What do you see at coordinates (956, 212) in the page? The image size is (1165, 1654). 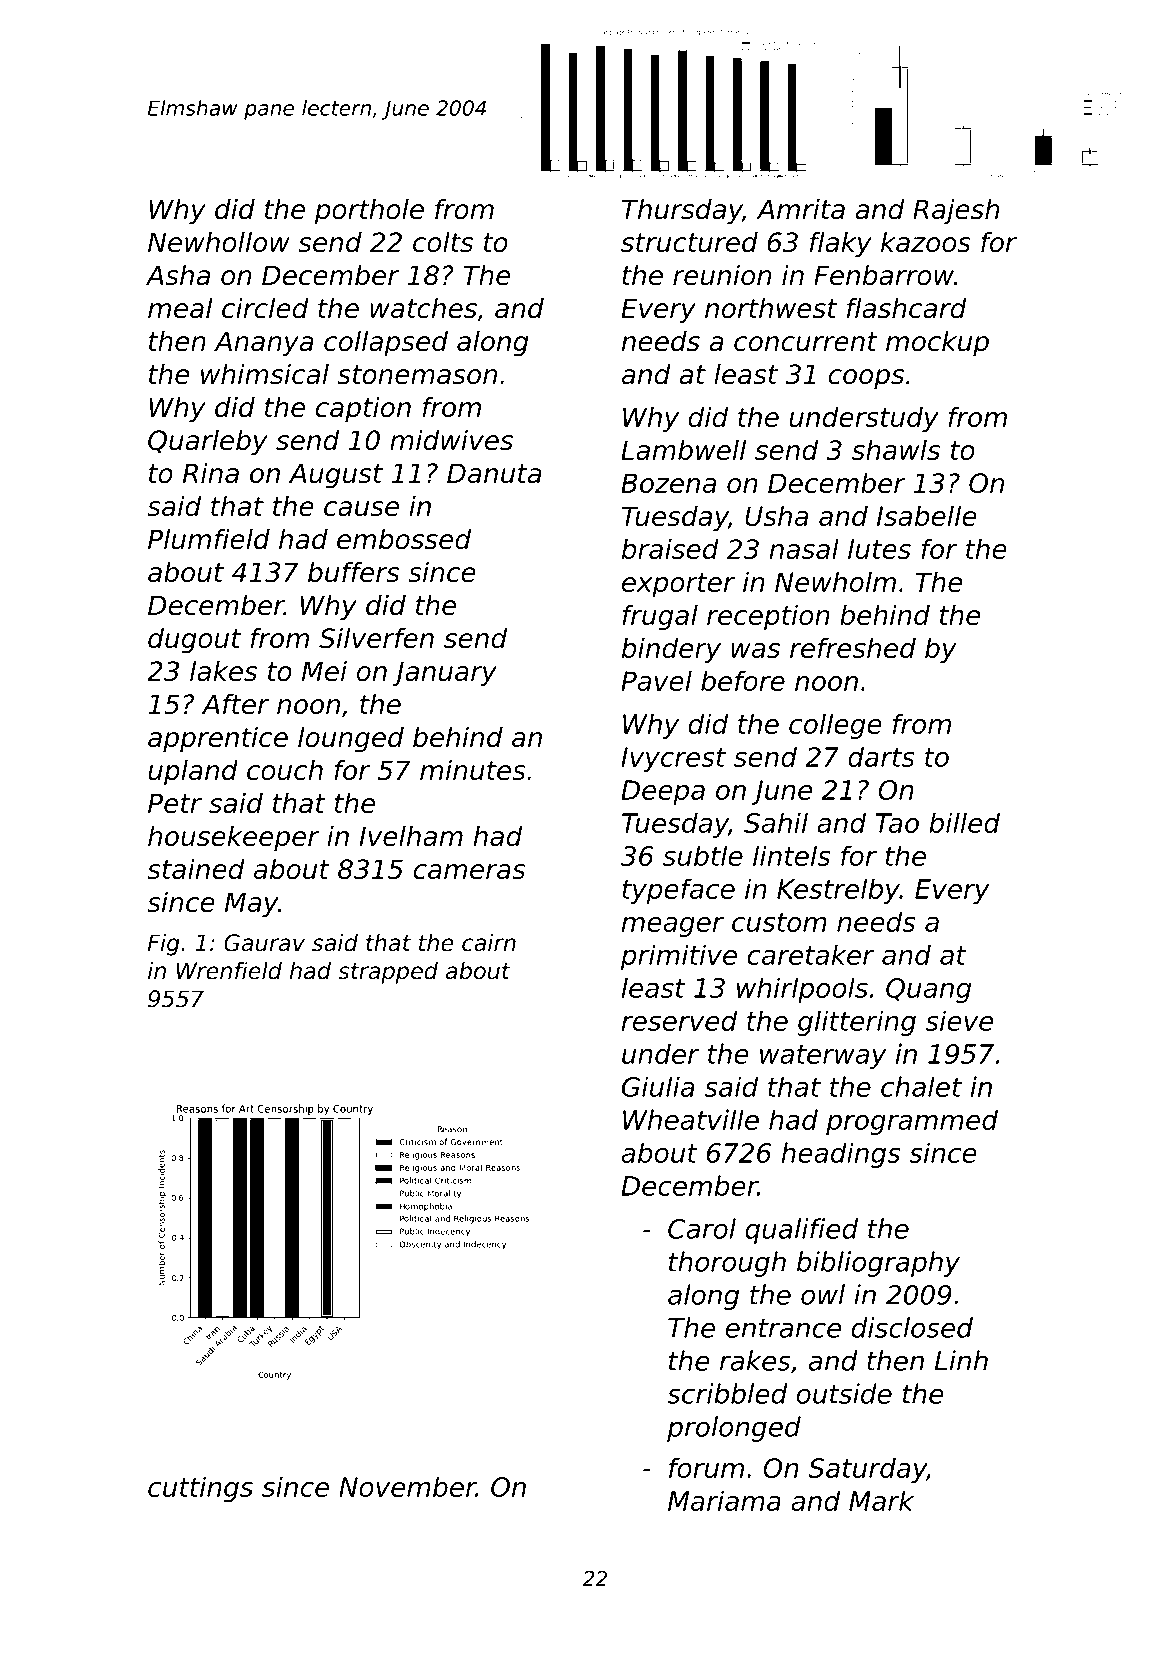 I see `Rajesh` at bounding box center [956, 212].
